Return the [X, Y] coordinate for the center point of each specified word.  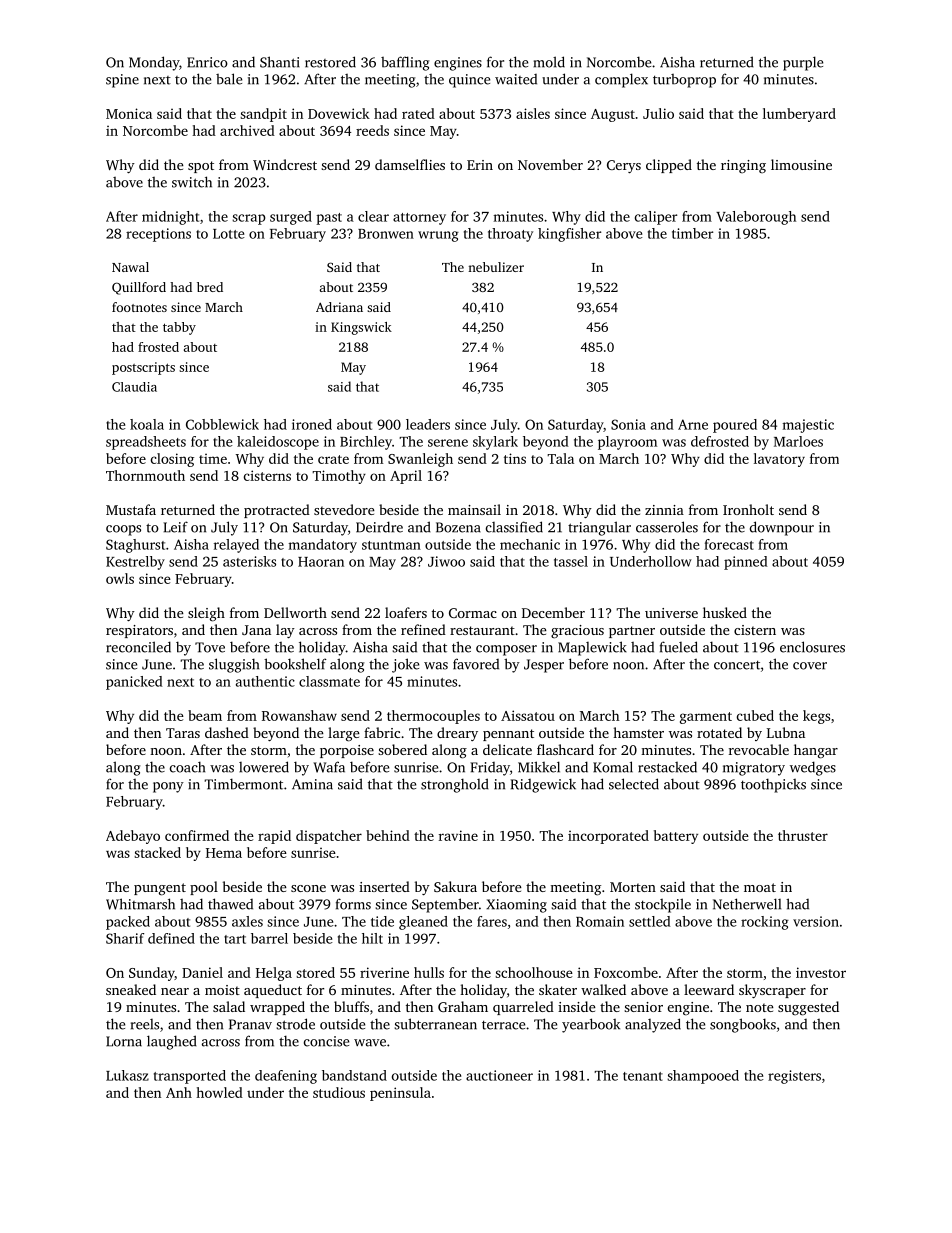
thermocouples [433, 717]
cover [810, 666]
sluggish [234, 665]
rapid [274, 837]
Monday [154, 63]
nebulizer [496, 267]
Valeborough [756, 218]
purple [803, 63]
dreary [457, 734]
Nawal [130, 267]
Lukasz [127, 1075]
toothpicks [773, 785]
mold [549, 62]
